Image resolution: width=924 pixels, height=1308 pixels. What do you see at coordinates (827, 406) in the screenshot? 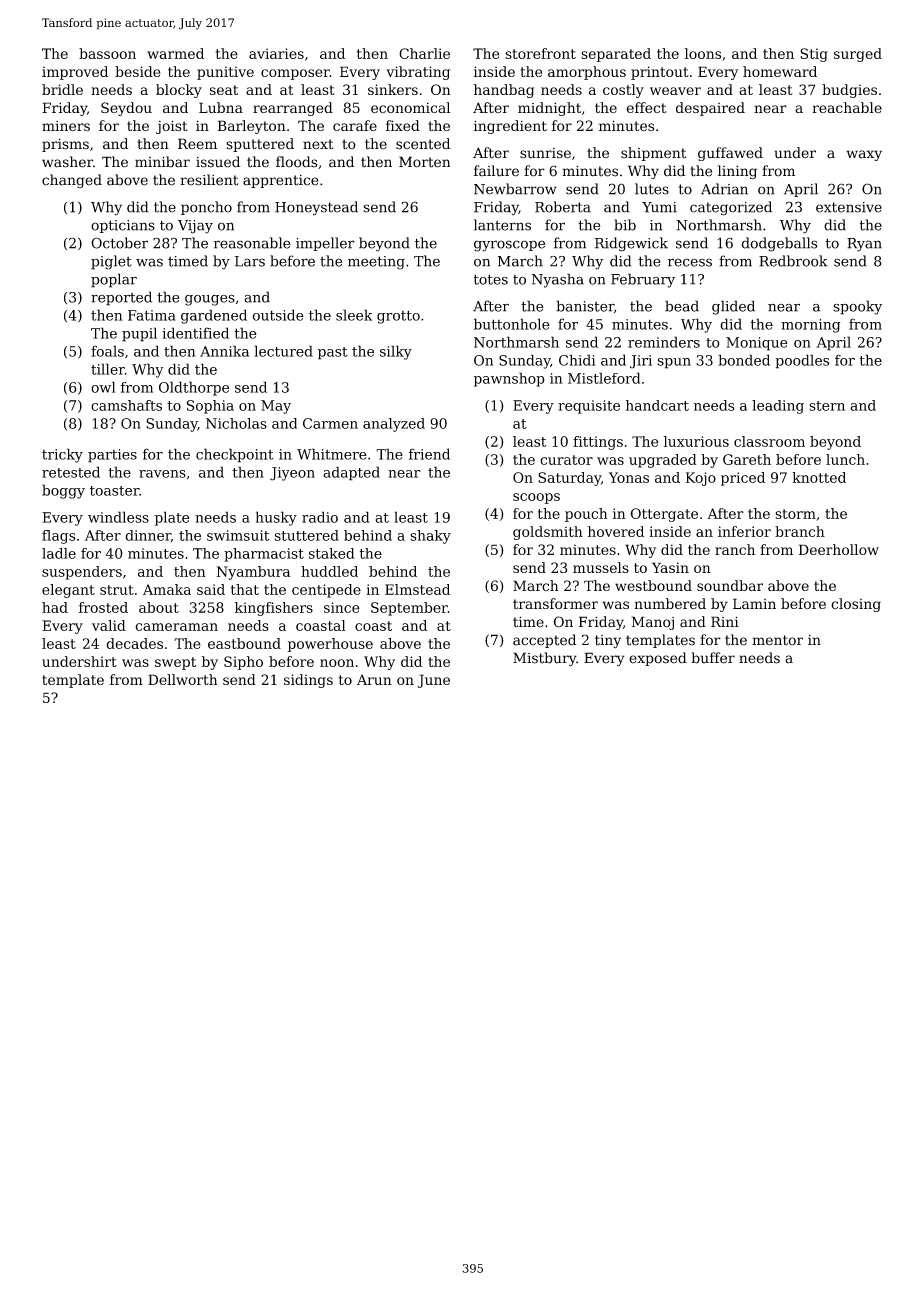
I see `stern` at bounding box center [827, 406].
